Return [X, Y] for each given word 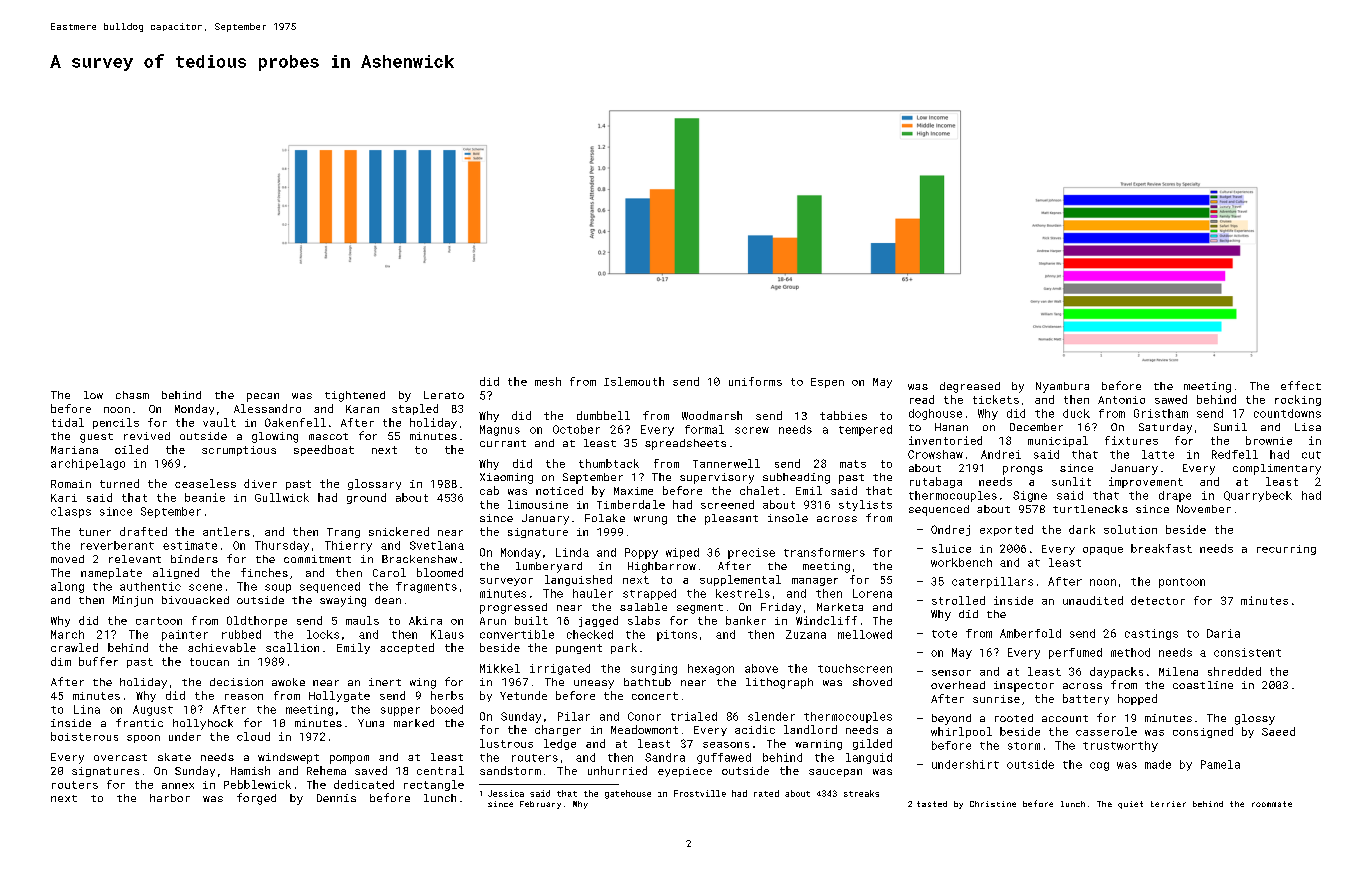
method [1130, 652]
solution [1130, 529]
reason [244, 697]
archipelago [88, 464]
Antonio [1121, 400]
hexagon [711, 669]
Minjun [133, 601]
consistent [1247, 652]
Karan [362, 409]
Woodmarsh [712, 415]
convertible [517, 634]
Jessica [506, 793]
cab [489, 490]
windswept [288, 758]
